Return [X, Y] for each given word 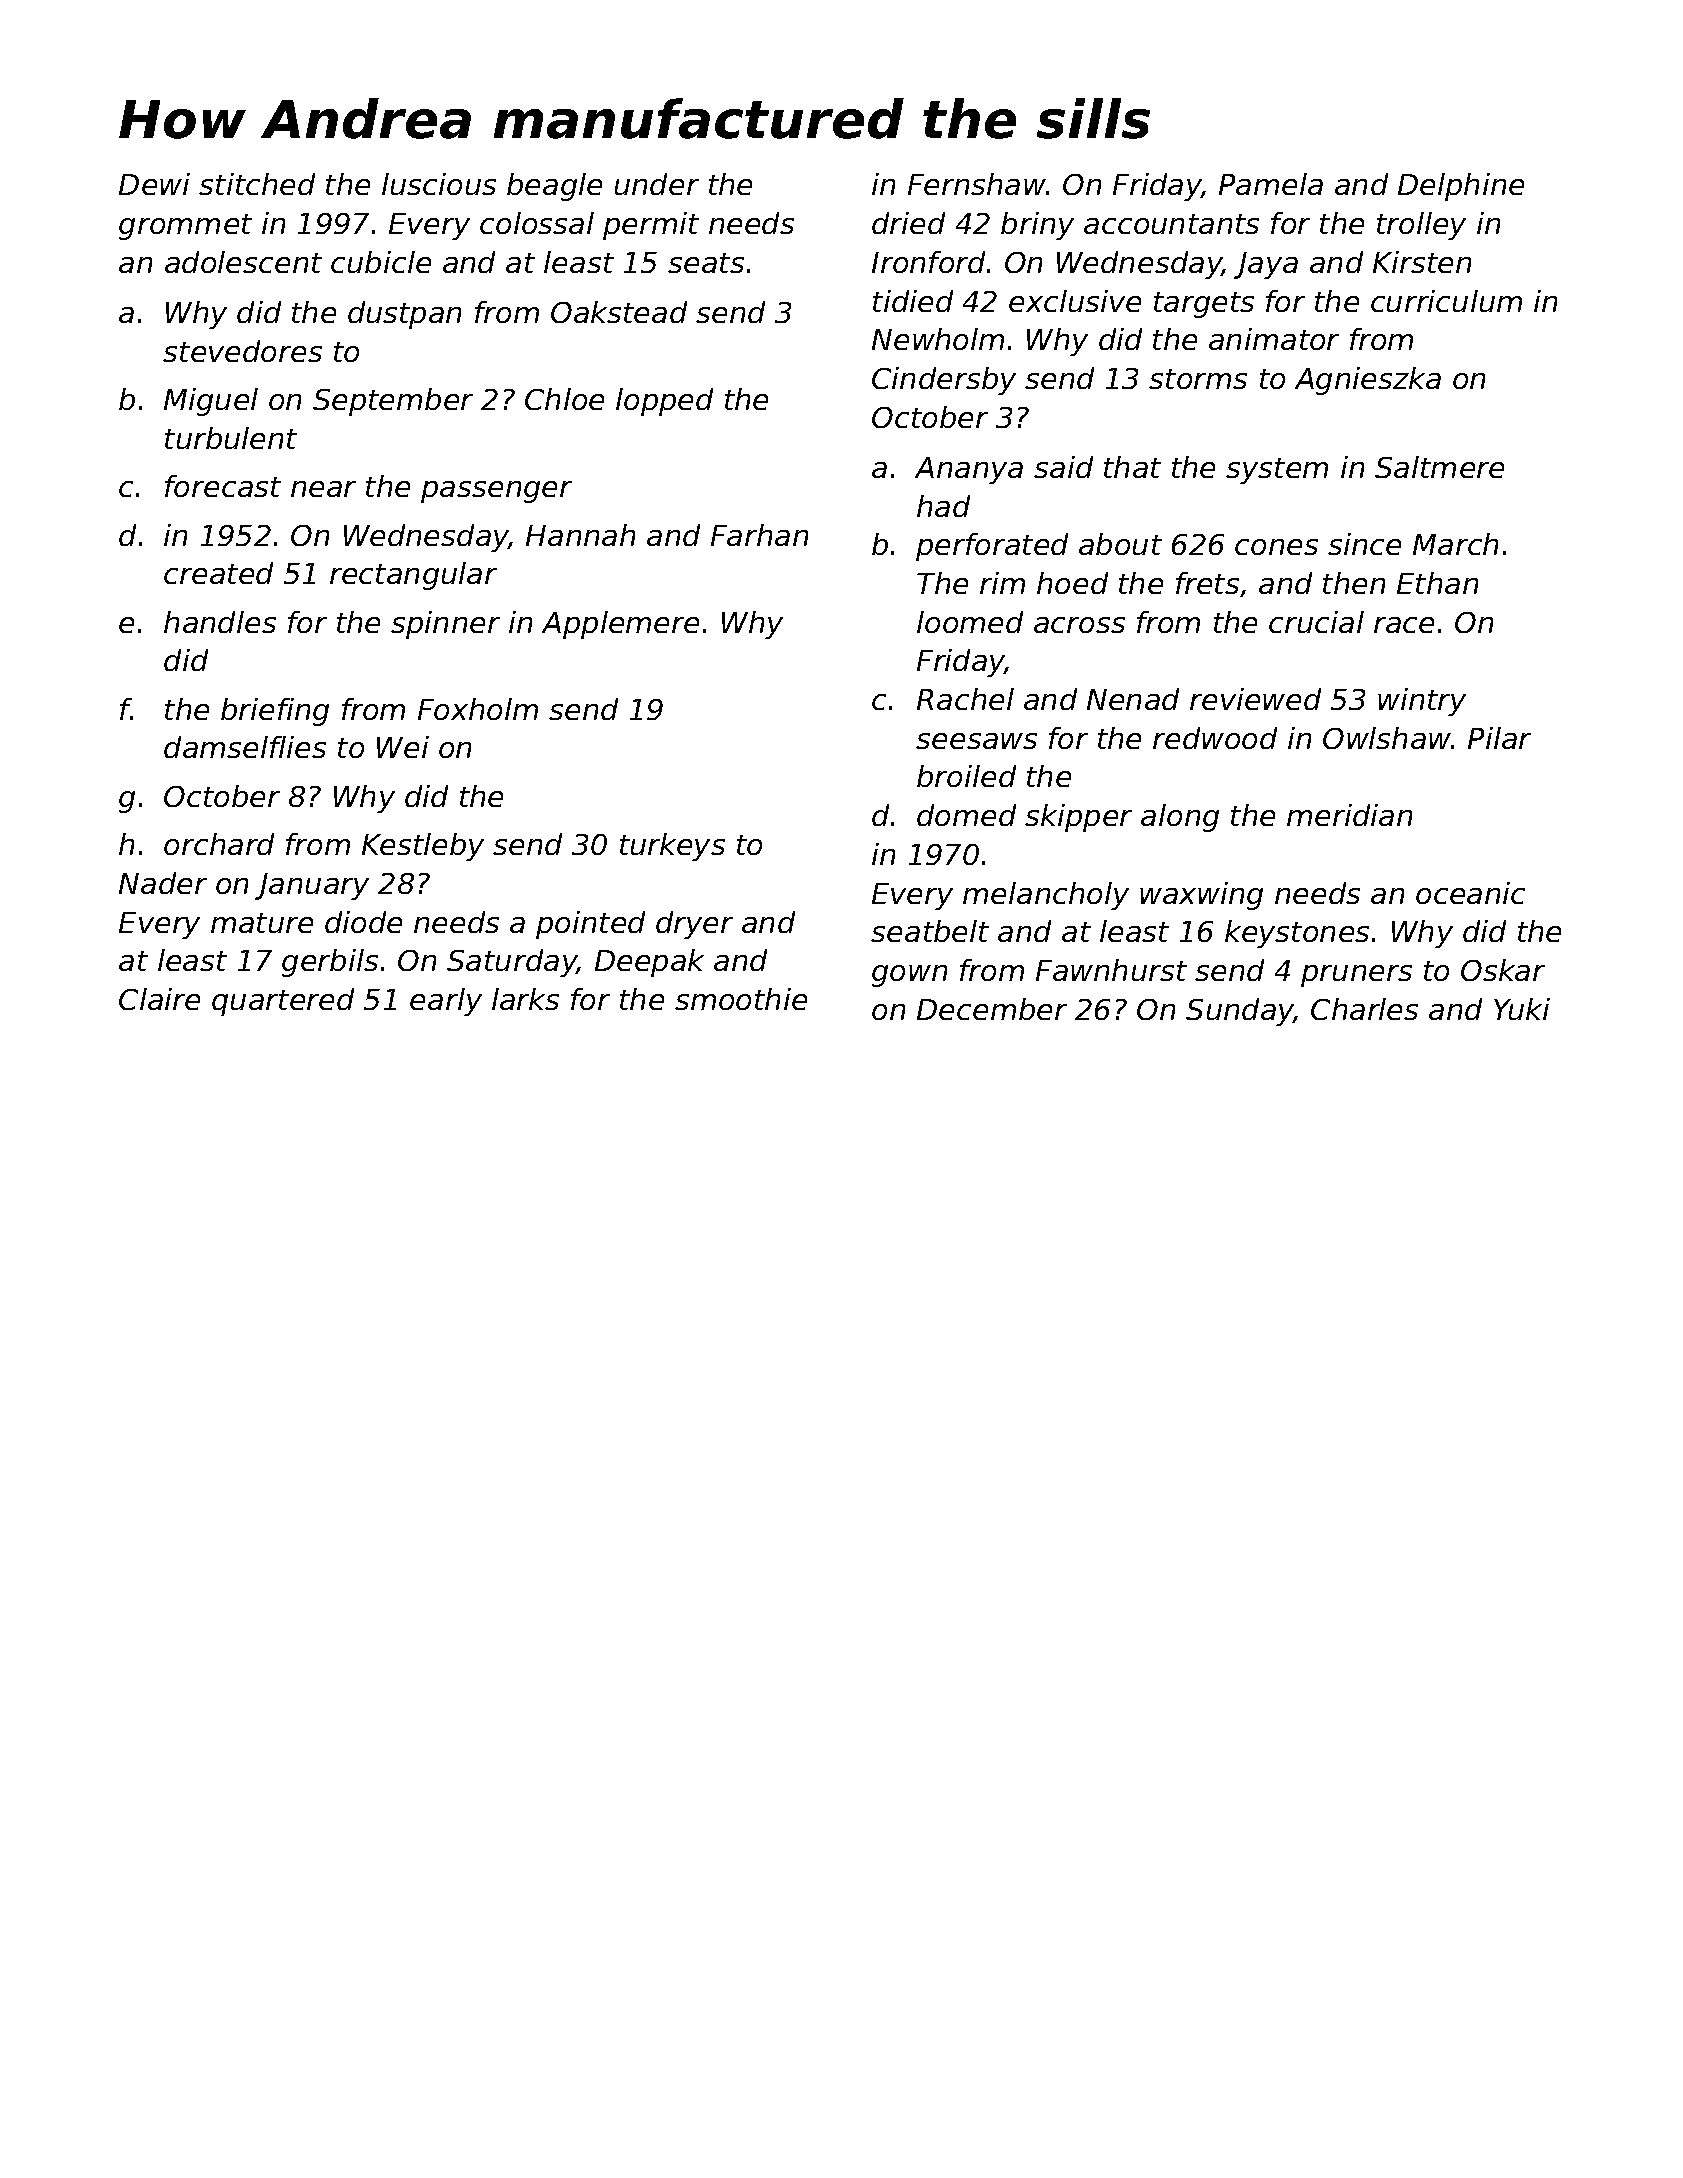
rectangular [413, 576]
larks [525, 999]
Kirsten [1422, 262]
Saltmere [1439, 467]
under [657, 184]
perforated [992, 547]
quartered [283, 1002]
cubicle [381, 262]
